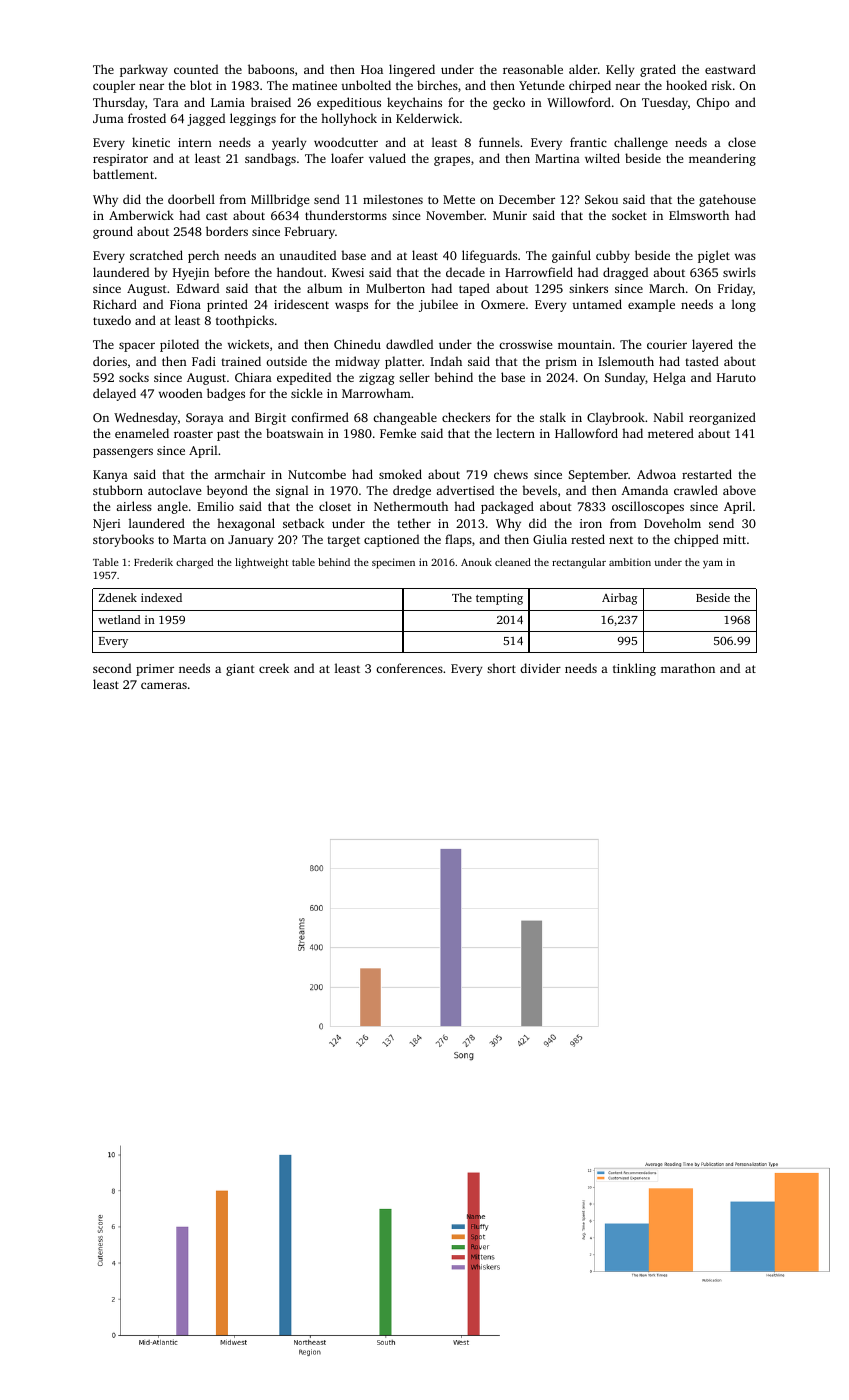  Describe the element at coordinates (271, 69) in the page. I see `baboons` at that location.
